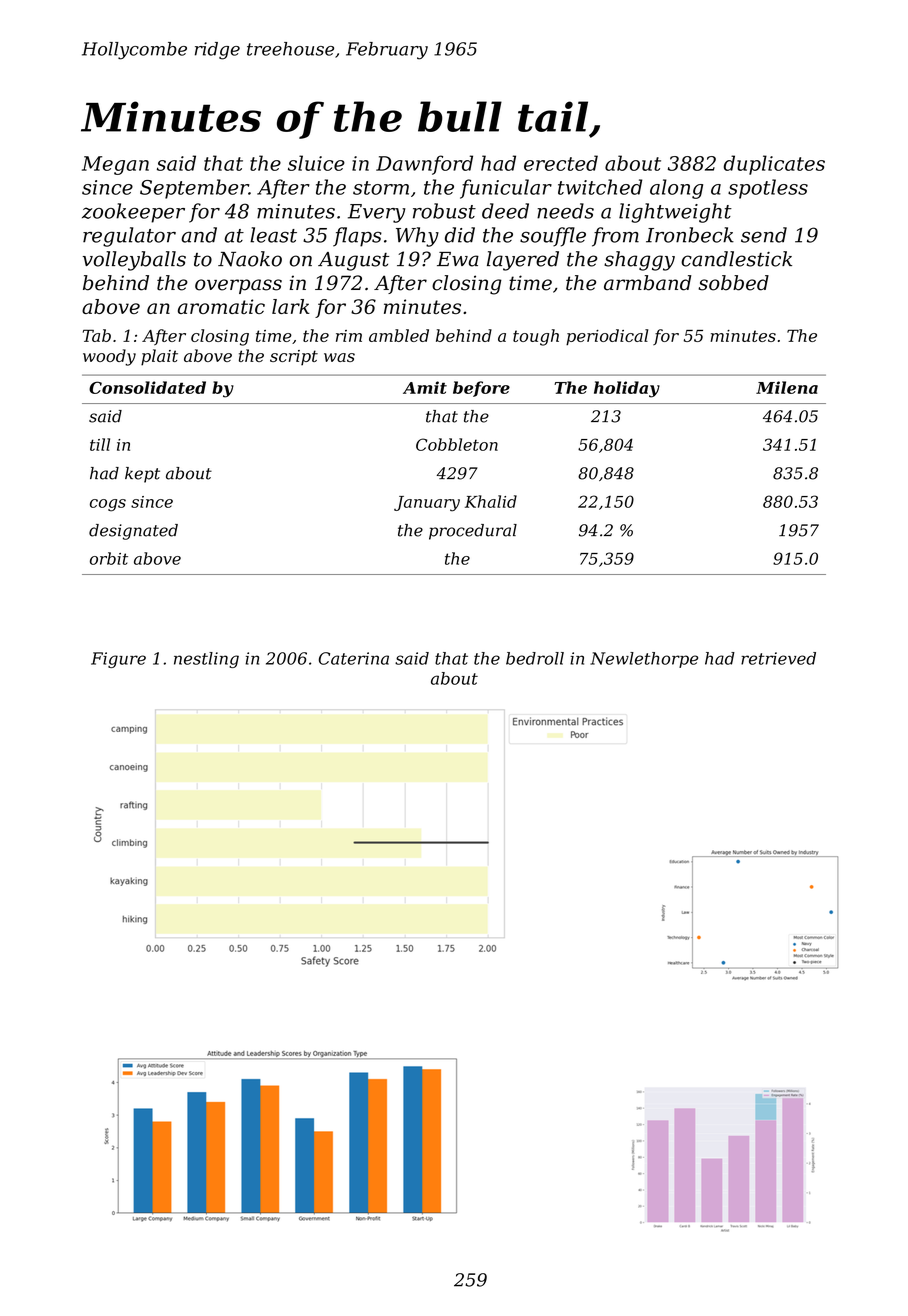 The height and width of the document is (1316, 908). Describe the element at coordinates (142, 475) in the document. I see `kept` at that location.
